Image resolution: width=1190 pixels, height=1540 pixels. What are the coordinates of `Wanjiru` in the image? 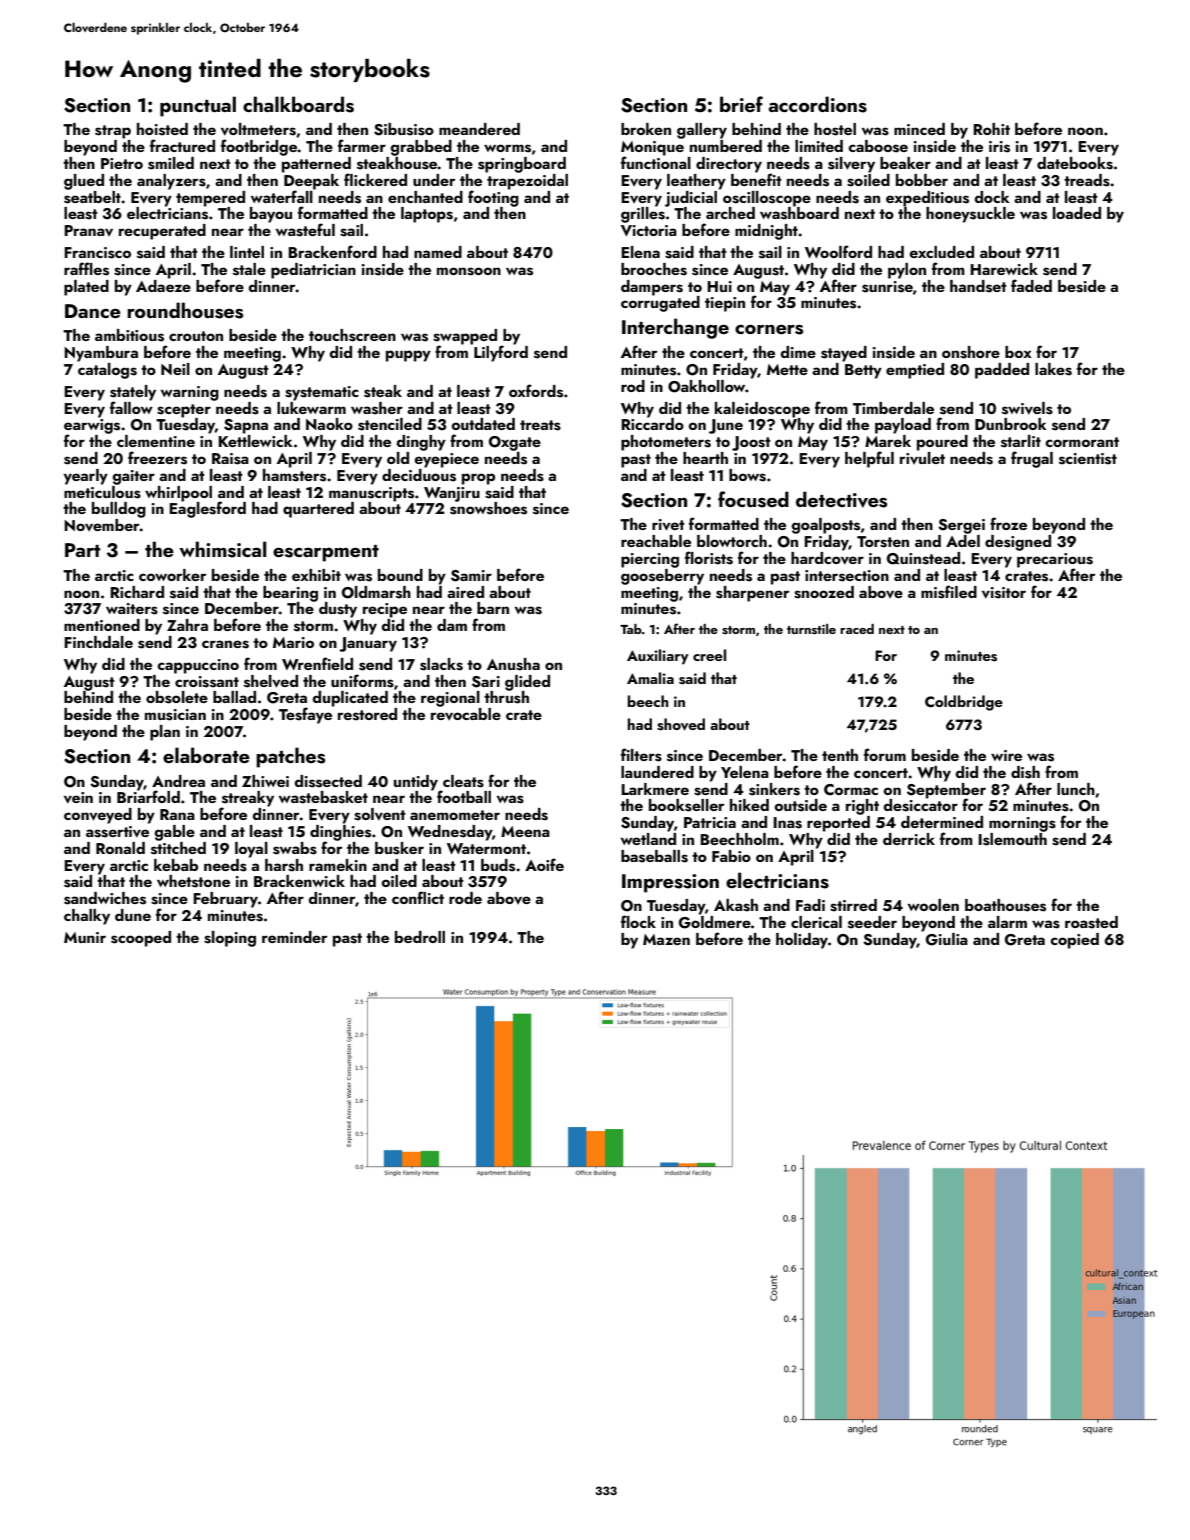 It's located at (452, 494).
